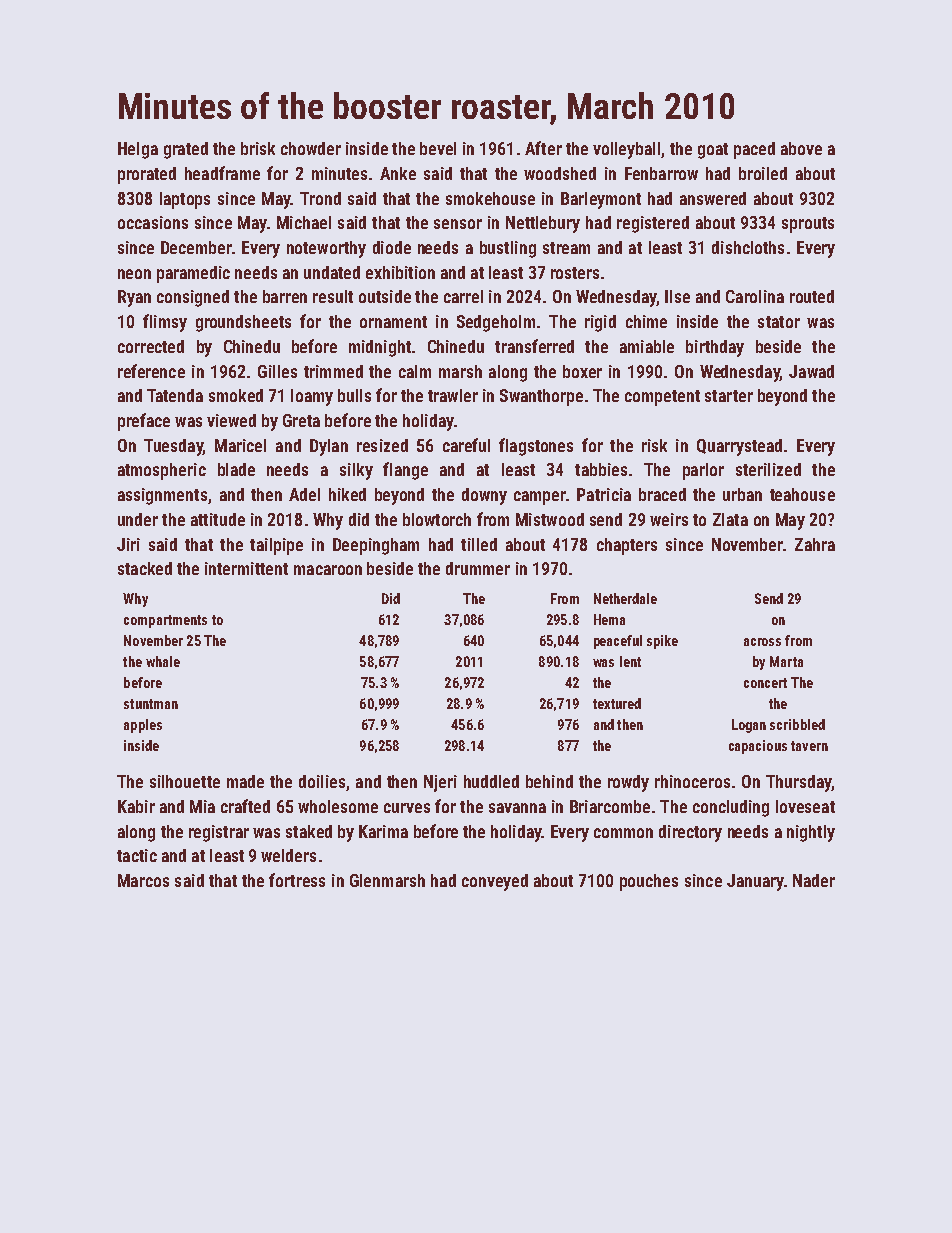 The height and width of the image is (1233, 952). I want to click on starter, so click(729, 396).
